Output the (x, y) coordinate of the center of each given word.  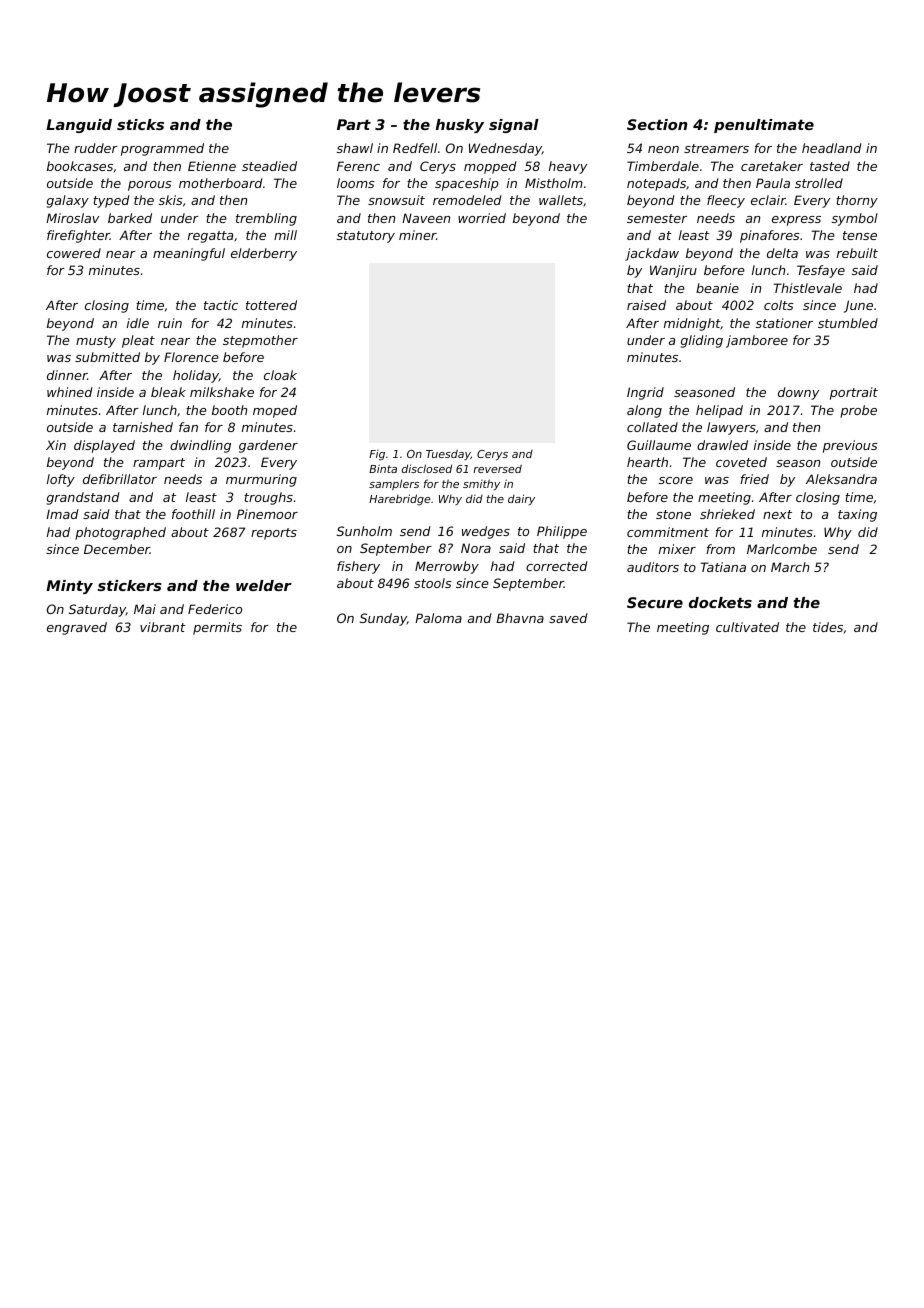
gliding (702, 341)
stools (433, 583)
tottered (271, 305)
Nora (476, 548)
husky (460, 126)
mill (285, 235)
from (720, 549)
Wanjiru (673, 271)
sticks (140, 124)
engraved (77, 628)
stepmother (260, 341)
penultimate (764, 126)
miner (417, 235)
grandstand (83, 498)
